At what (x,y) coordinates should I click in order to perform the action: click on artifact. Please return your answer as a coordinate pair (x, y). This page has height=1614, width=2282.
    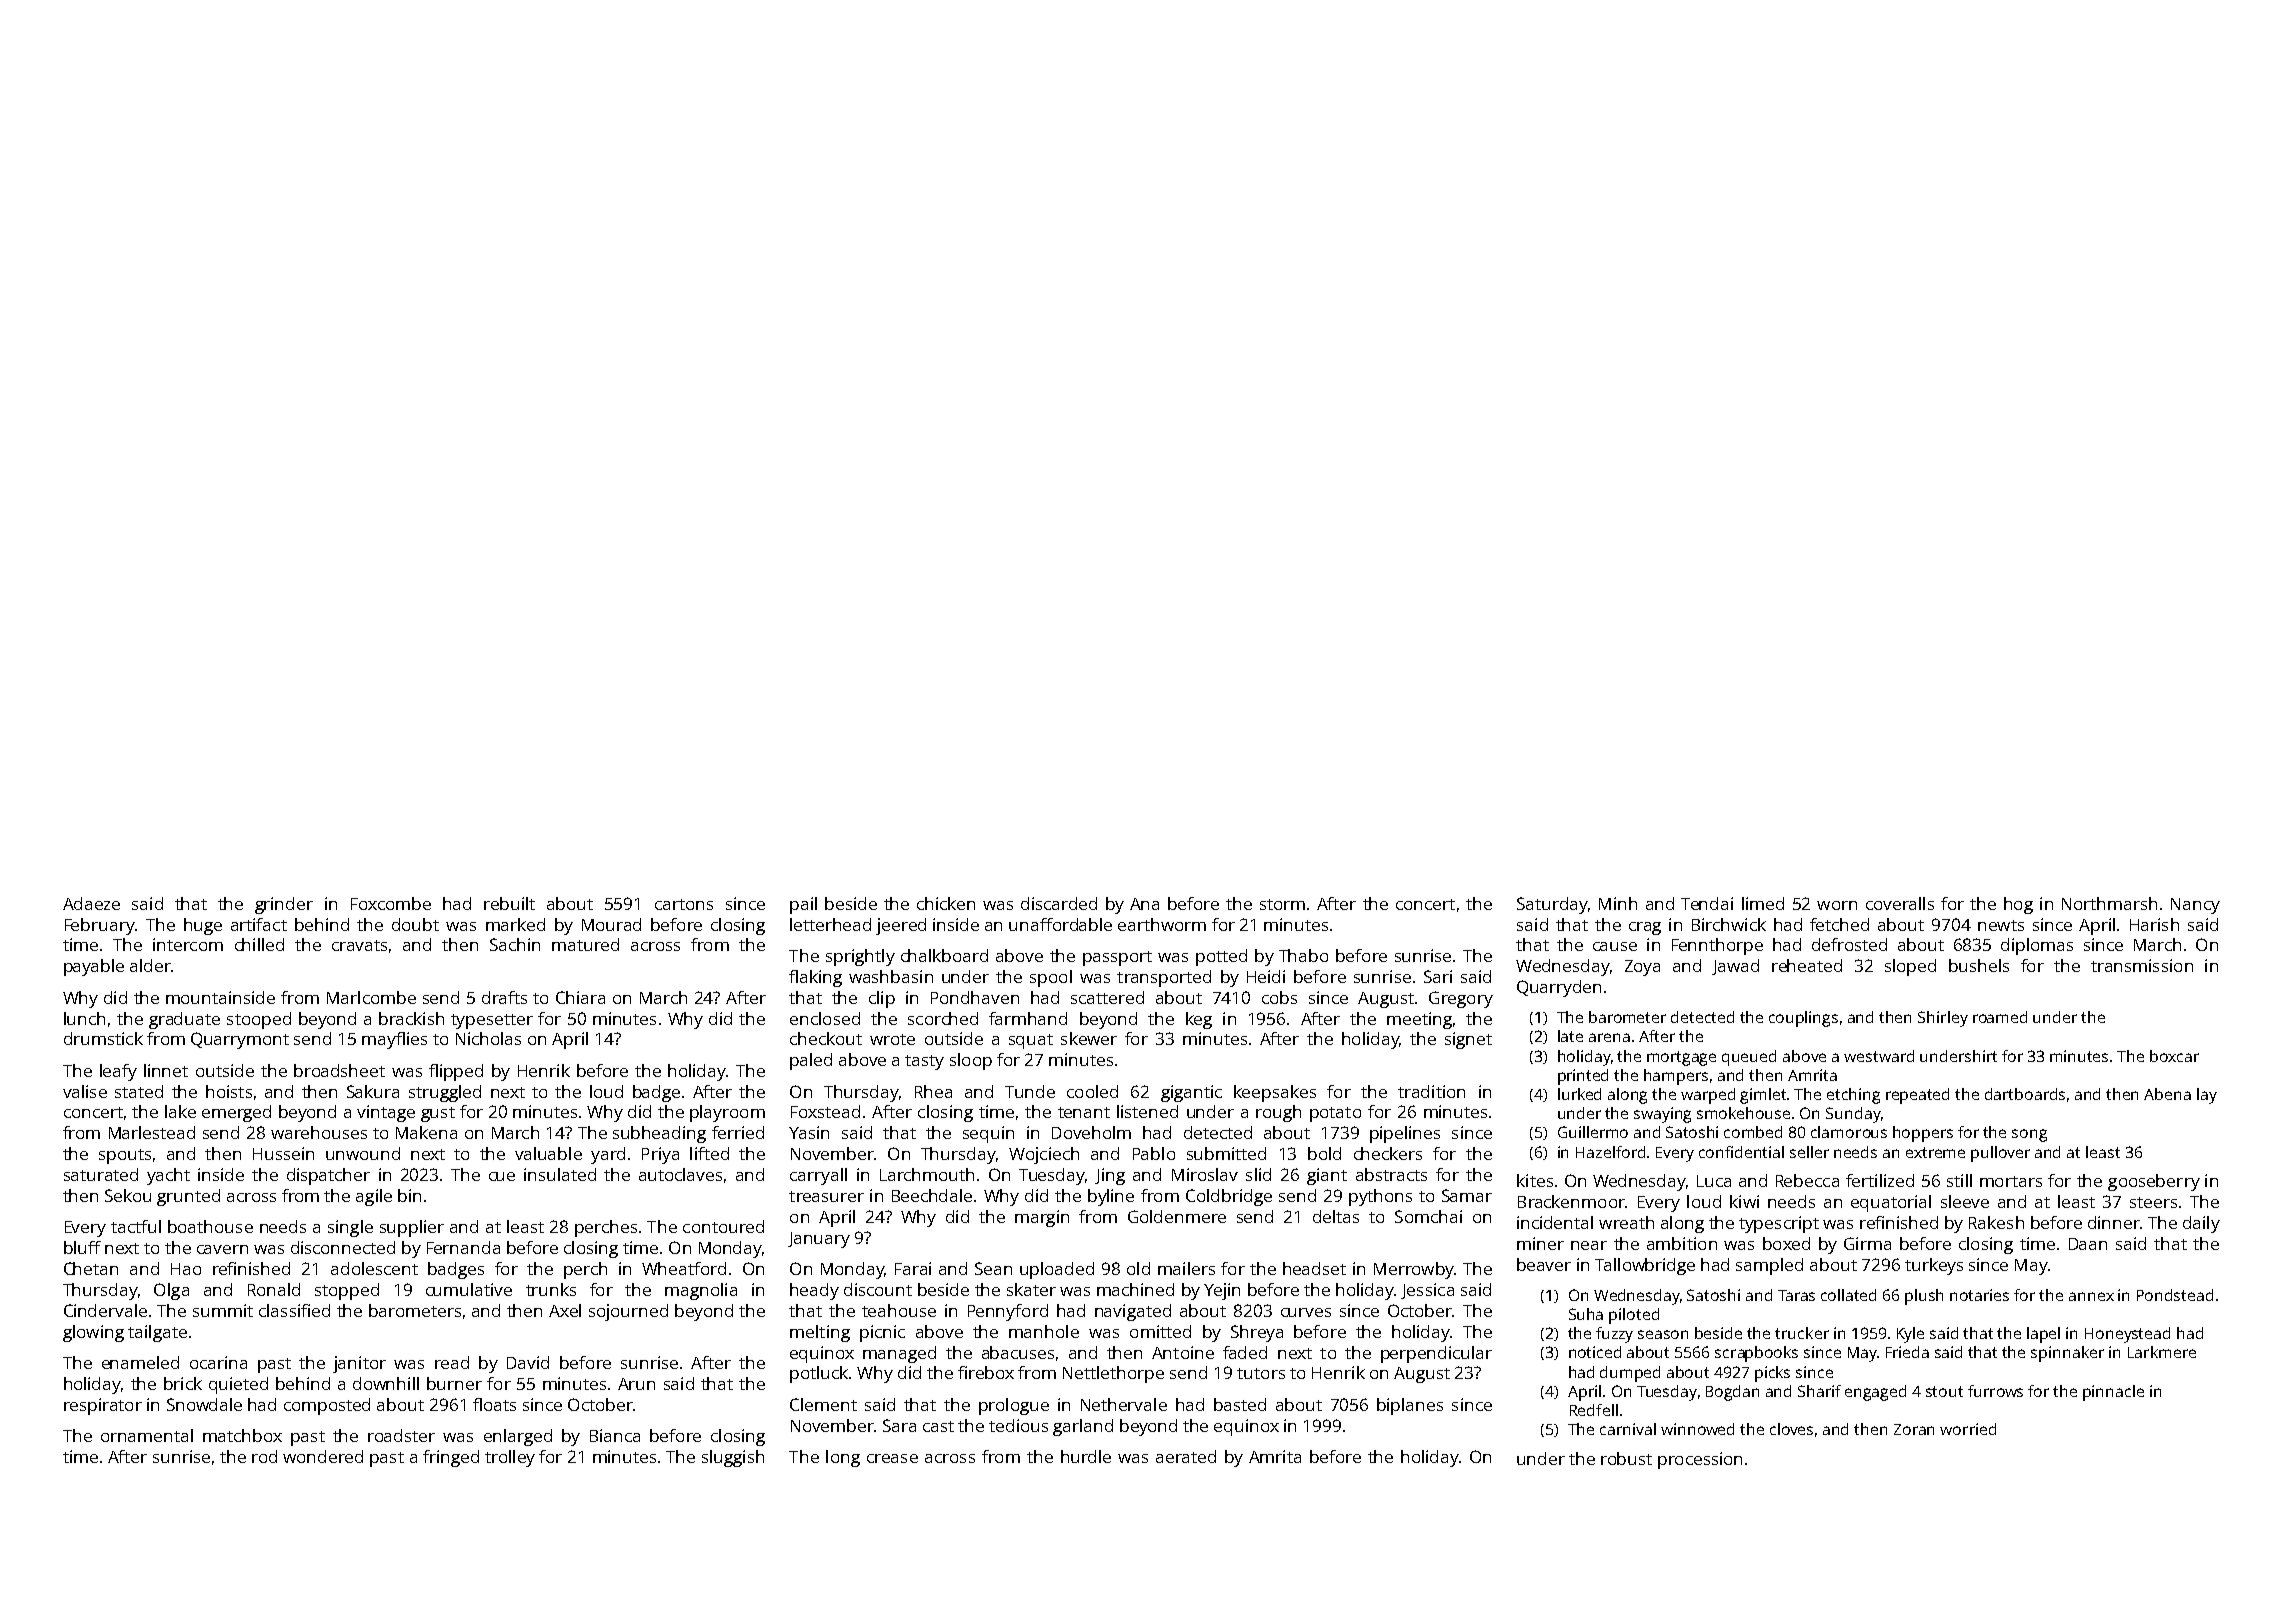
    Looking at the image, I should click on (259, 924).
